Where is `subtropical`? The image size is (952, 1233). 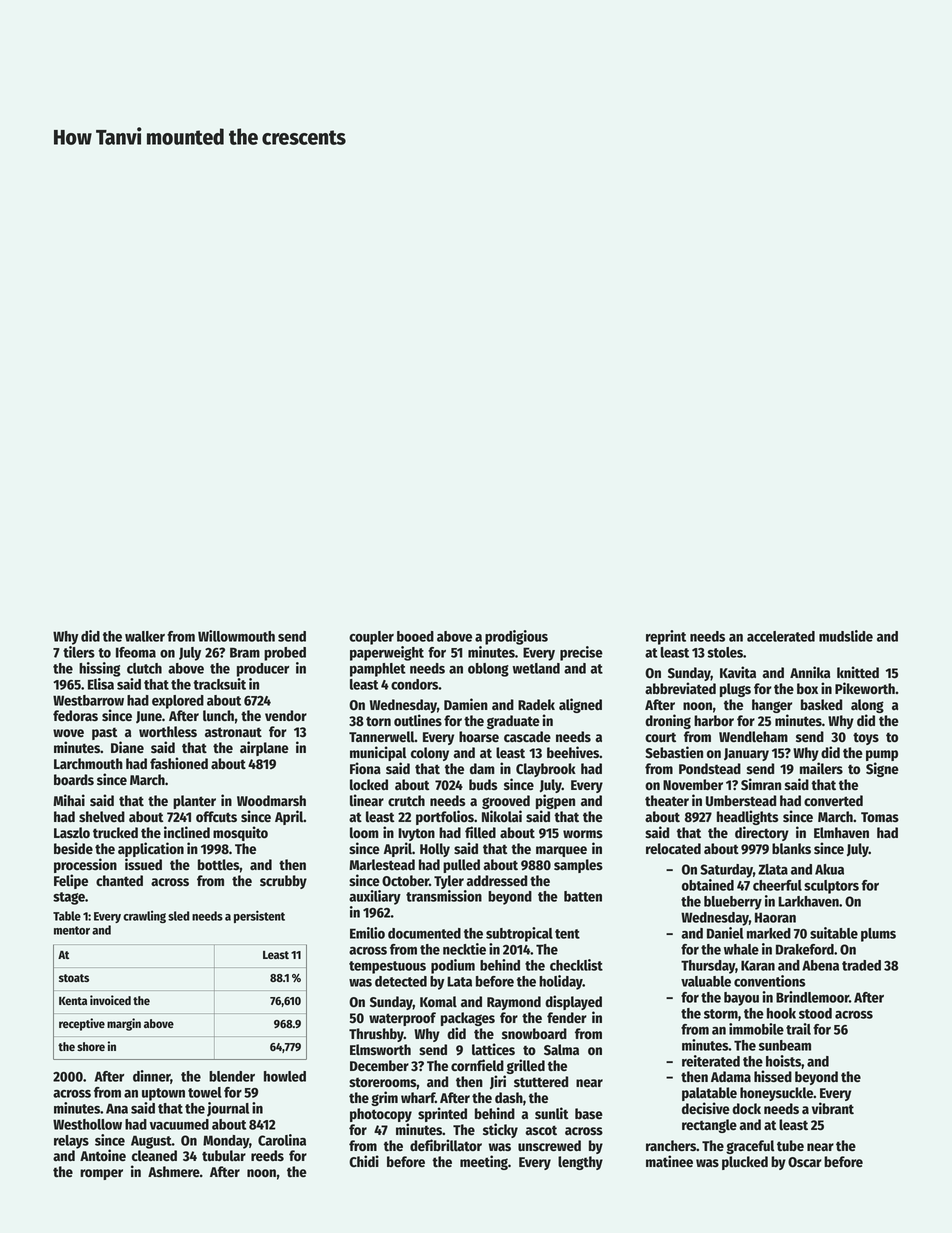 subtropical is located at coordinates (519, 934).
